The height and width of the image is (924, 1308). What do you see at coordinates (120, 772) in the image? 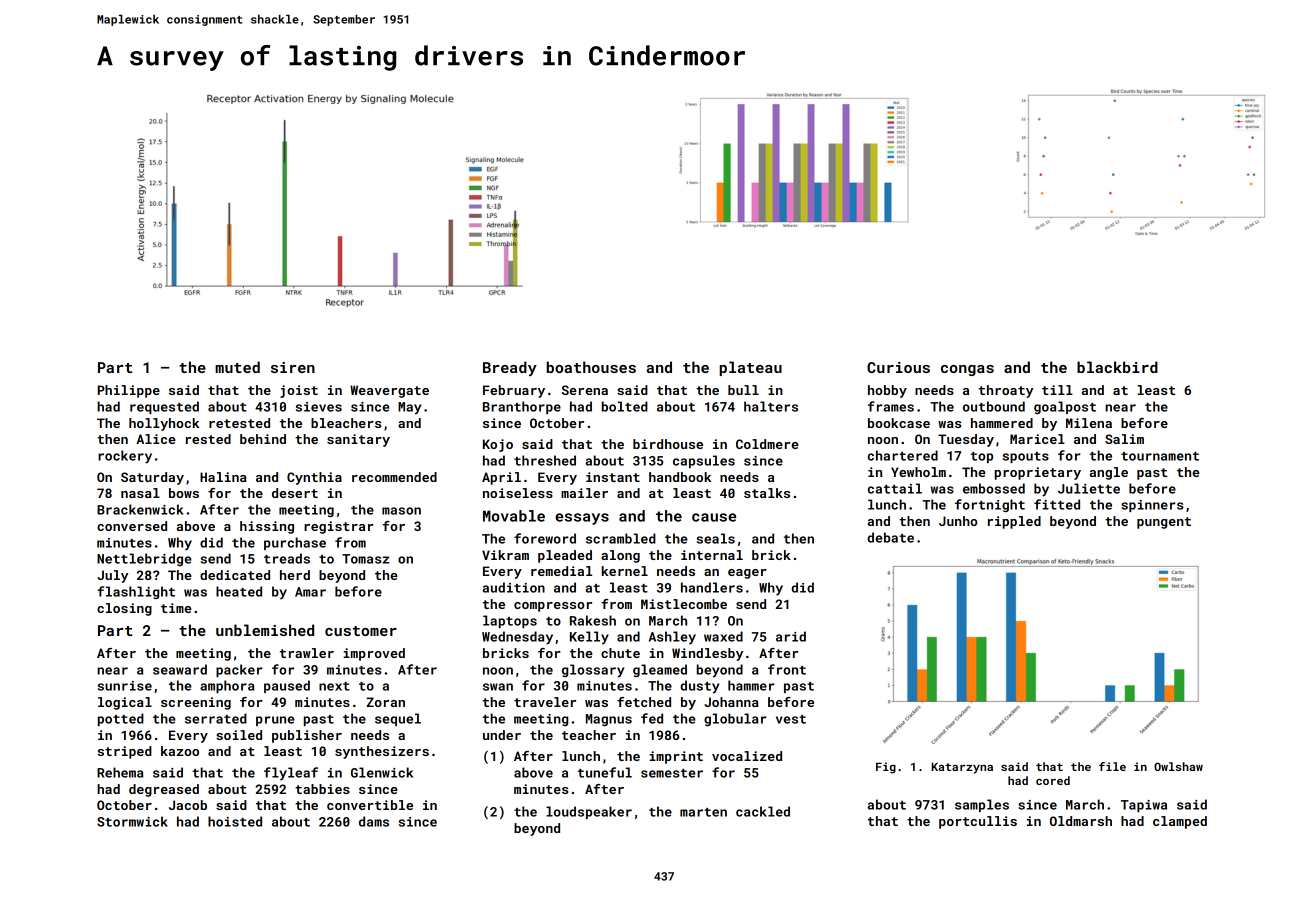
I see `Rehema` at bounding box center [120, 772].
